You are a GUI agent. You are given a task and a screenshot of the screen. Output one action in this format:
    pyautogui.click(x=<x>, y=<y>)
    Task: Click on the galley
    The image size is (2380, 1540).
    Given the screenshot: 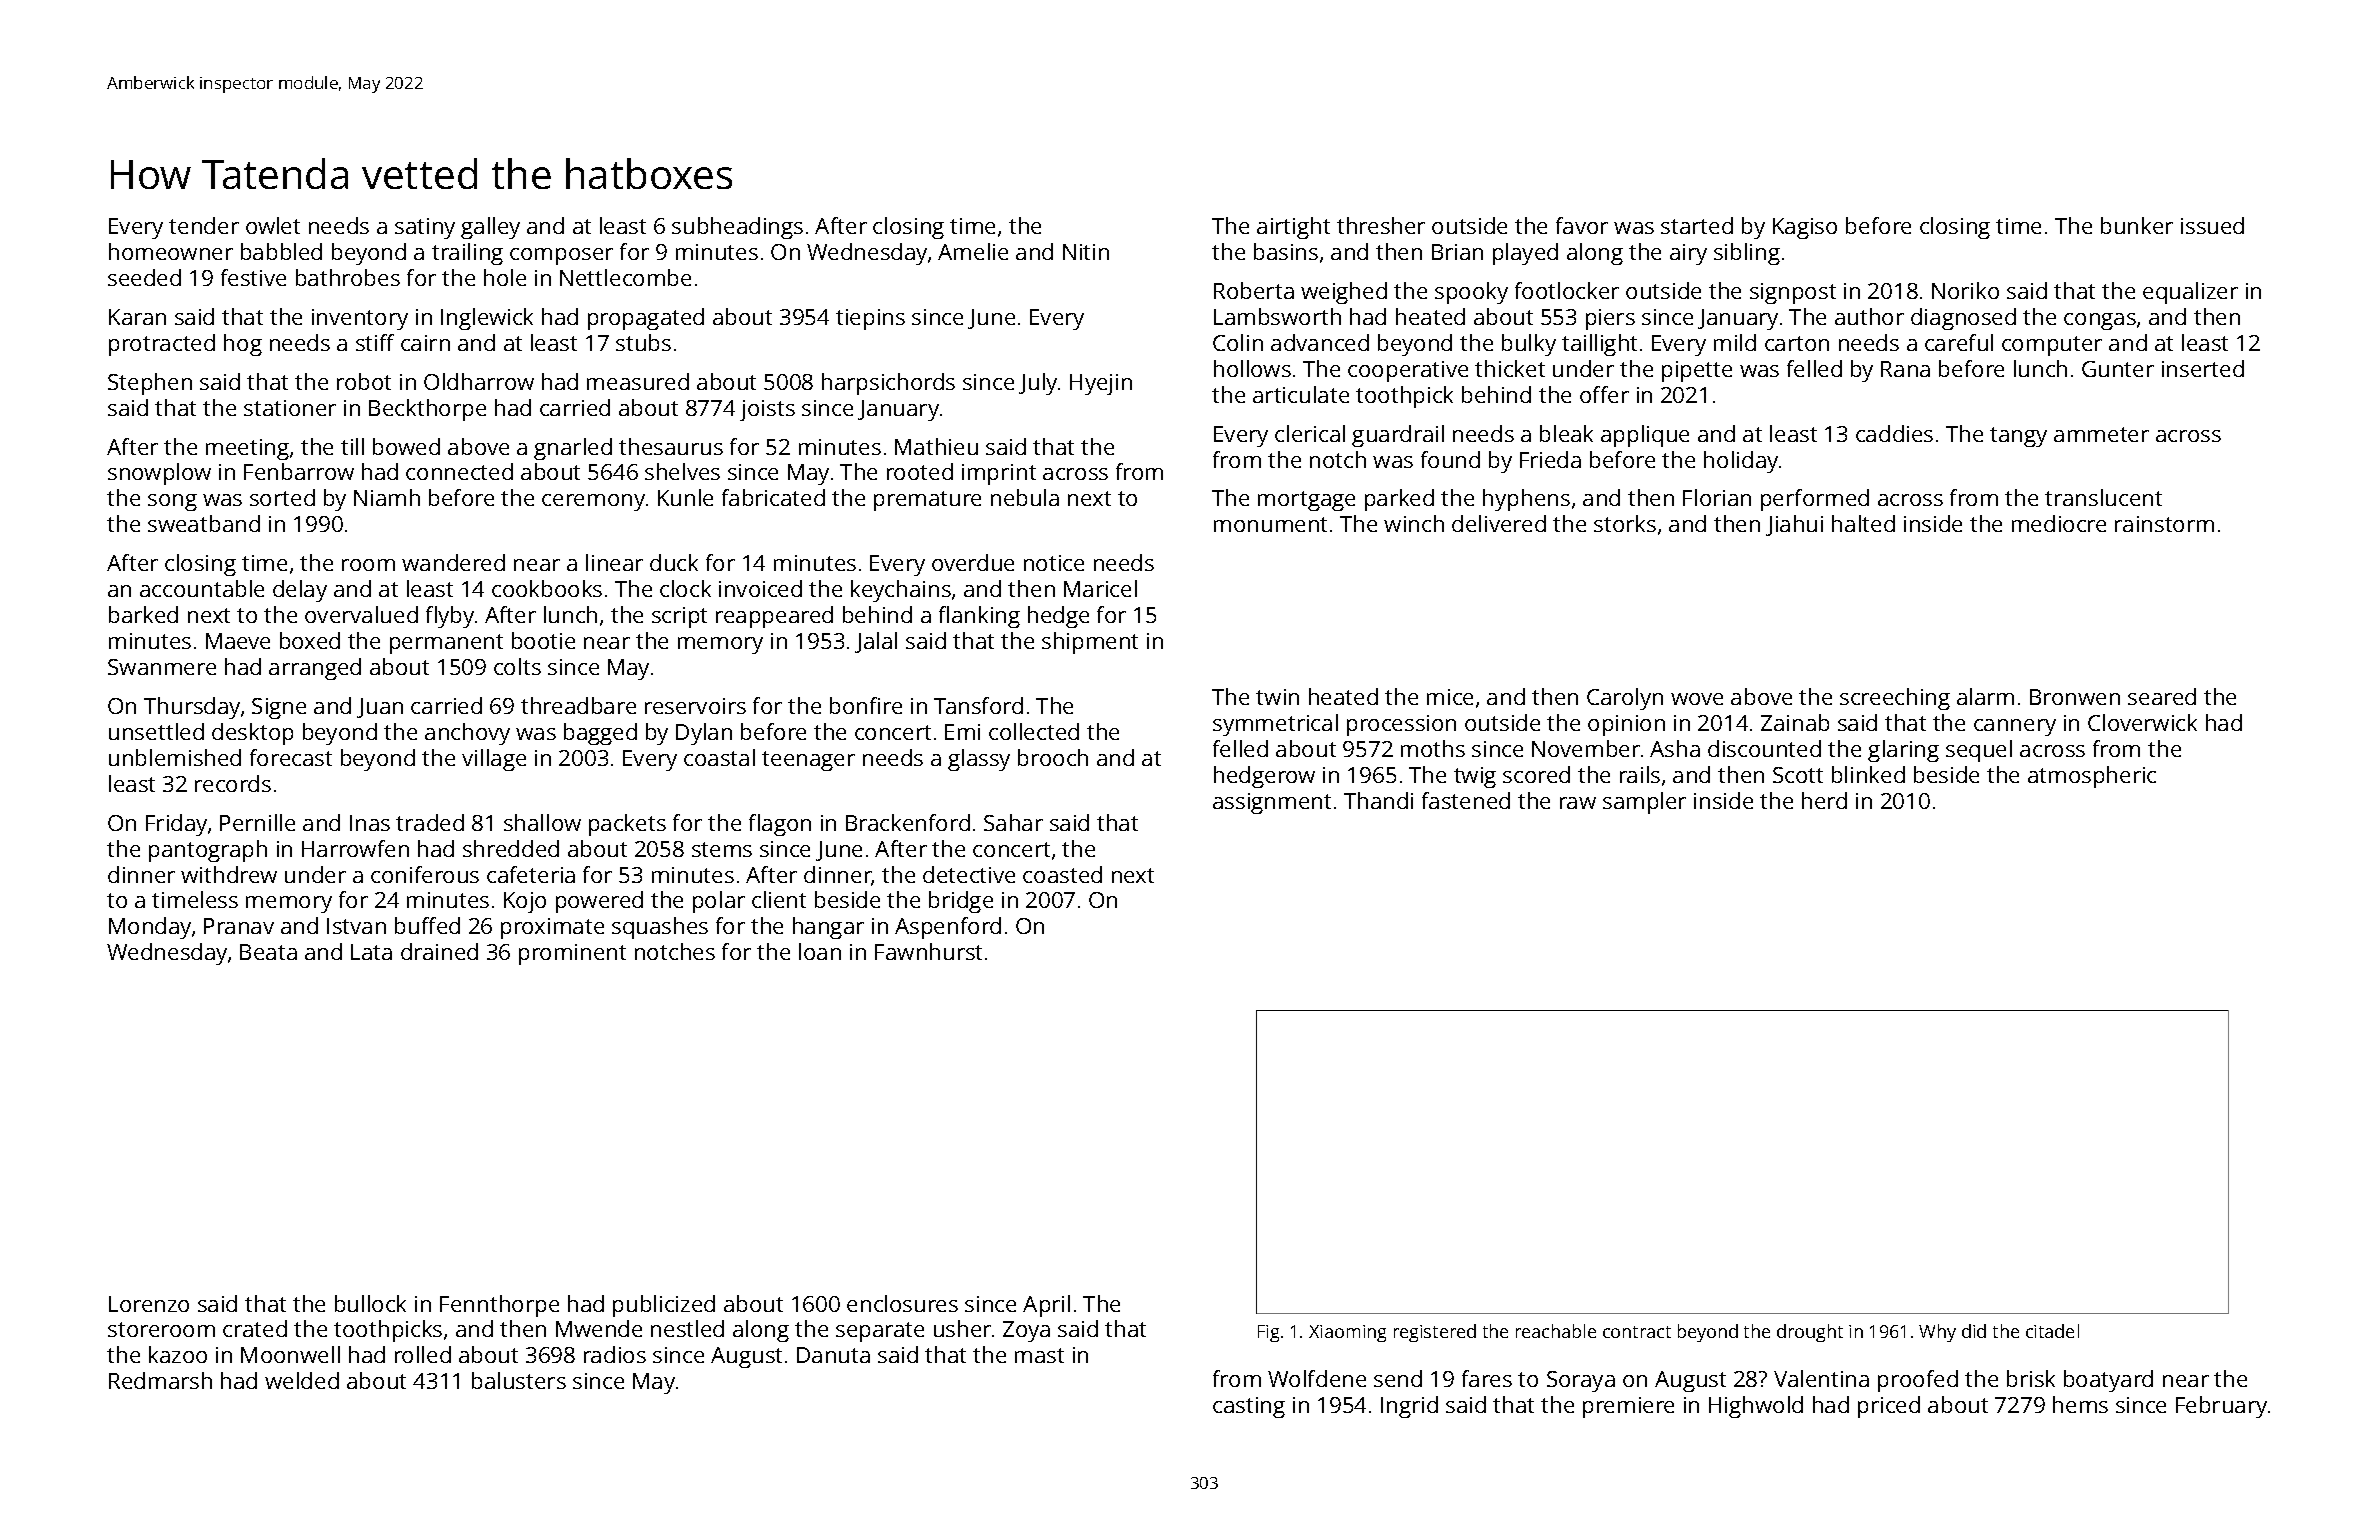 What is the action you would take?
    pyautogui.click(x=490, y=228)
